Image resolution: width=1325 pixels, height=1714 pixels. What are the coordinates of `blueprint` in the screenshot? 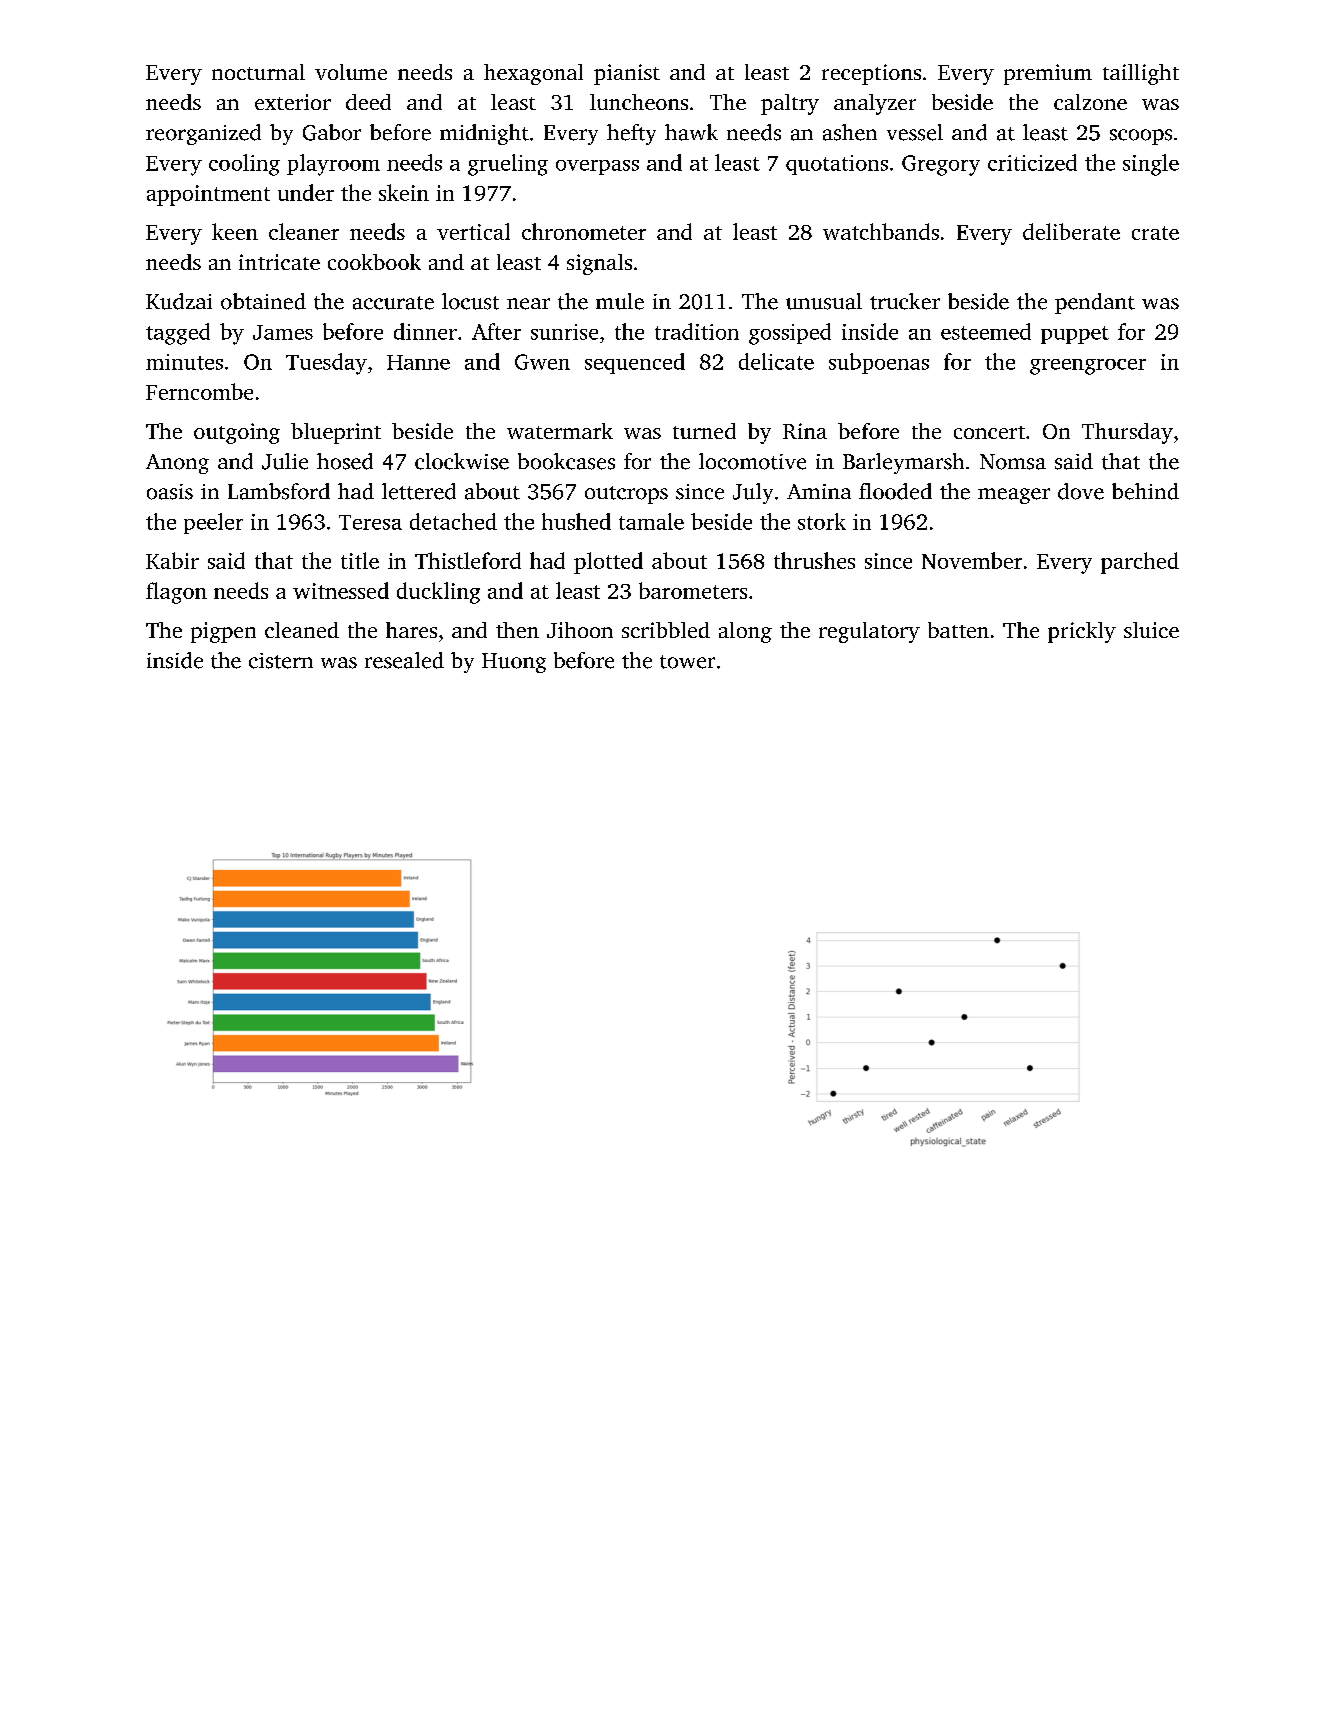 It's located at (336, 433).
